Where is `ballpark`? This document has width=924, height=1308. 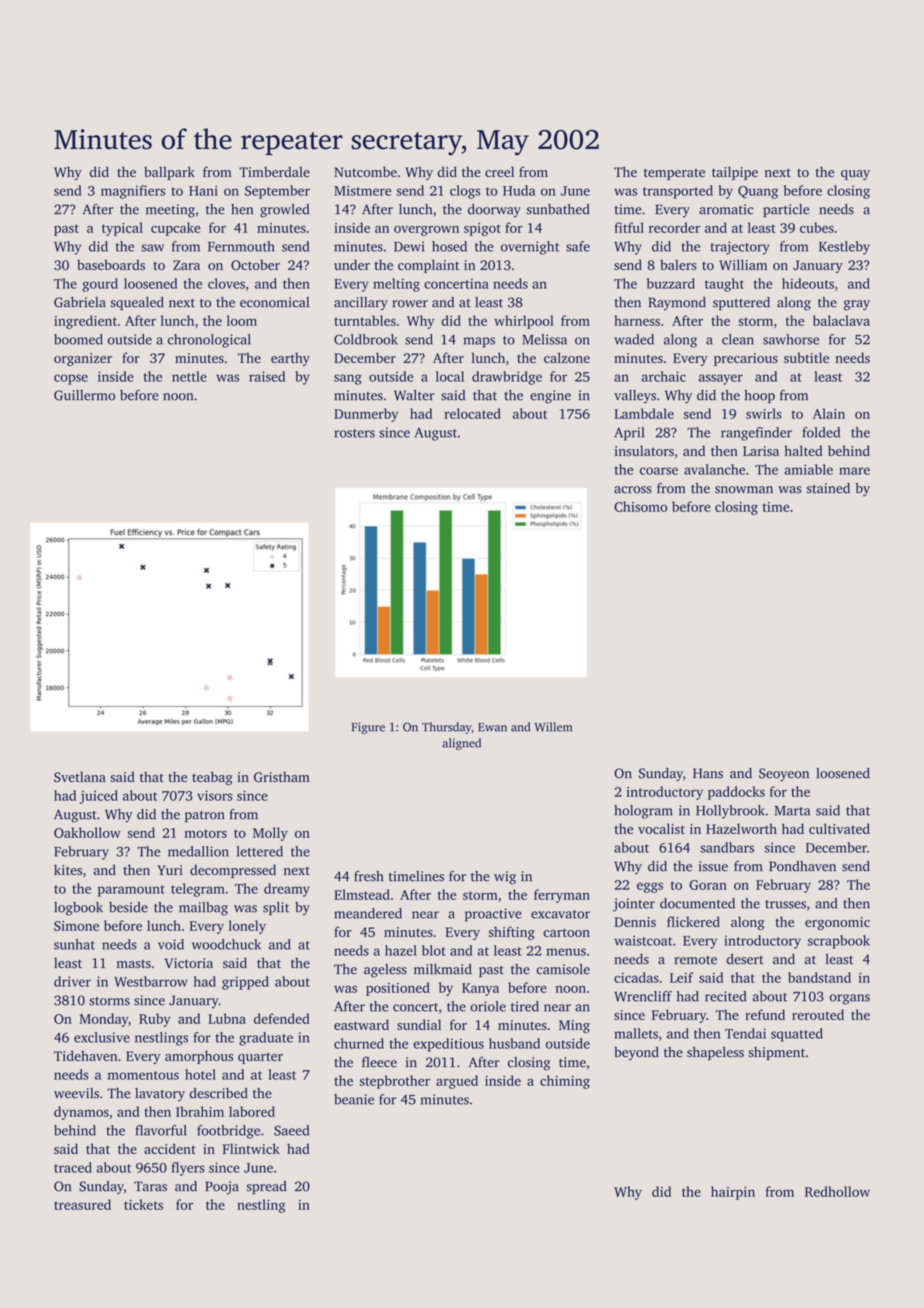 ballpark is located at coordinates (169, 173).
